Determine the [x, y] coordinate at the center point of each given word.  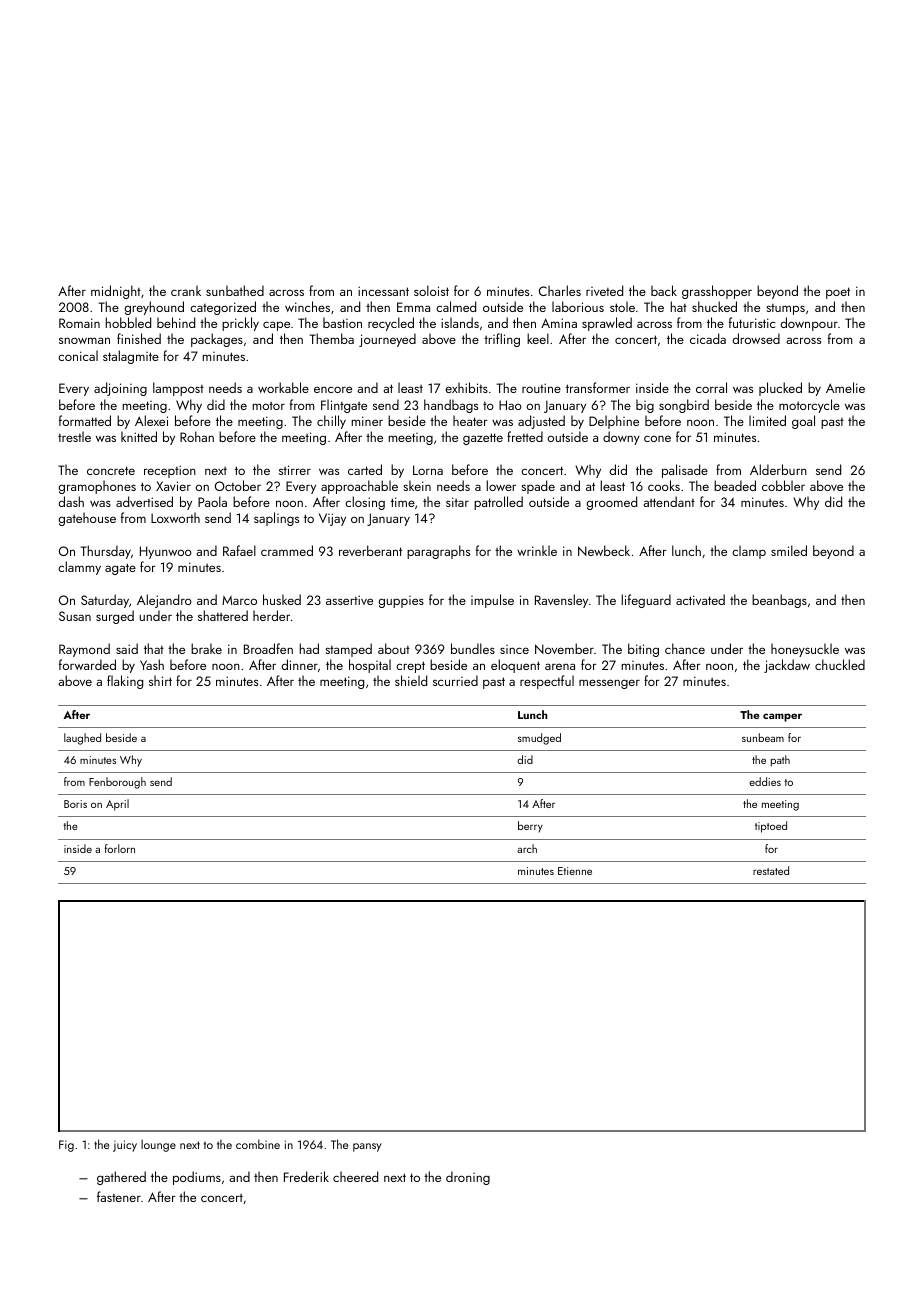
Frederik [306, 1176]
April [117, 805]
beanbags [779, 601]
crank [186, 290]
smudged [539, 739]
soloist [431, 290]
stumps [785, 309]
